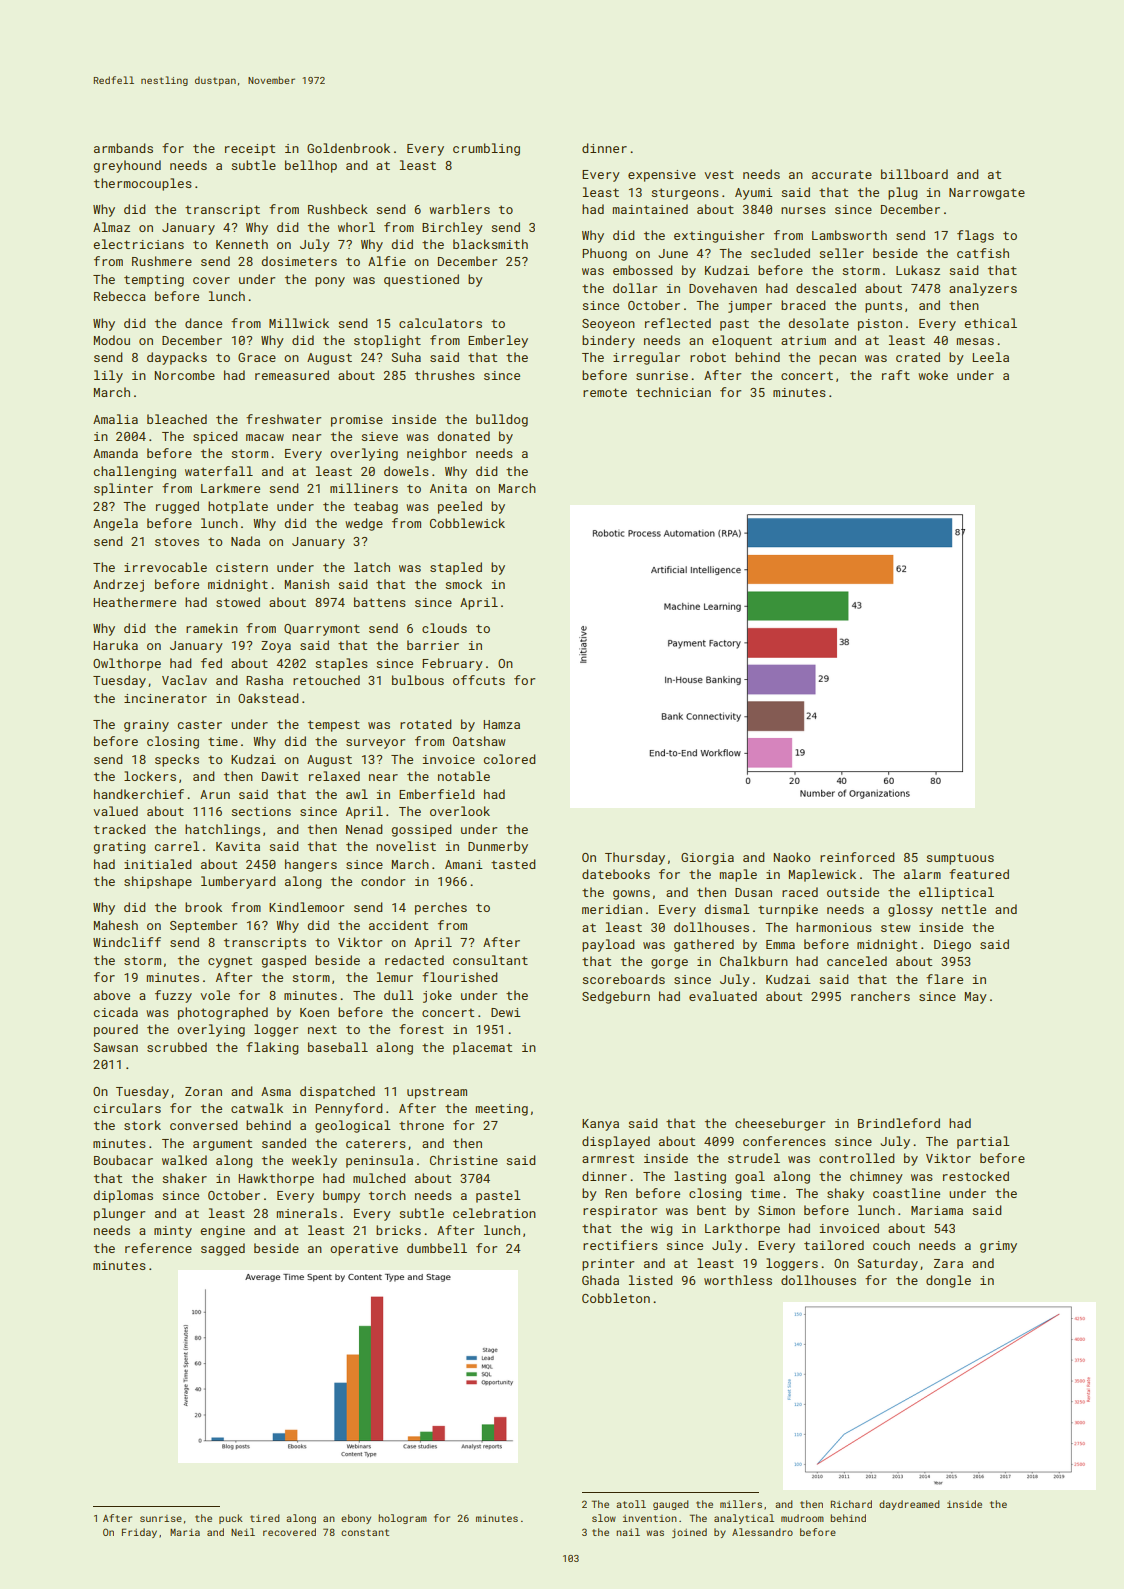 This image has height=1589, width=1124. Describe the element at coordinates (857, 857) in the image. I see `reinforced` at that location.
